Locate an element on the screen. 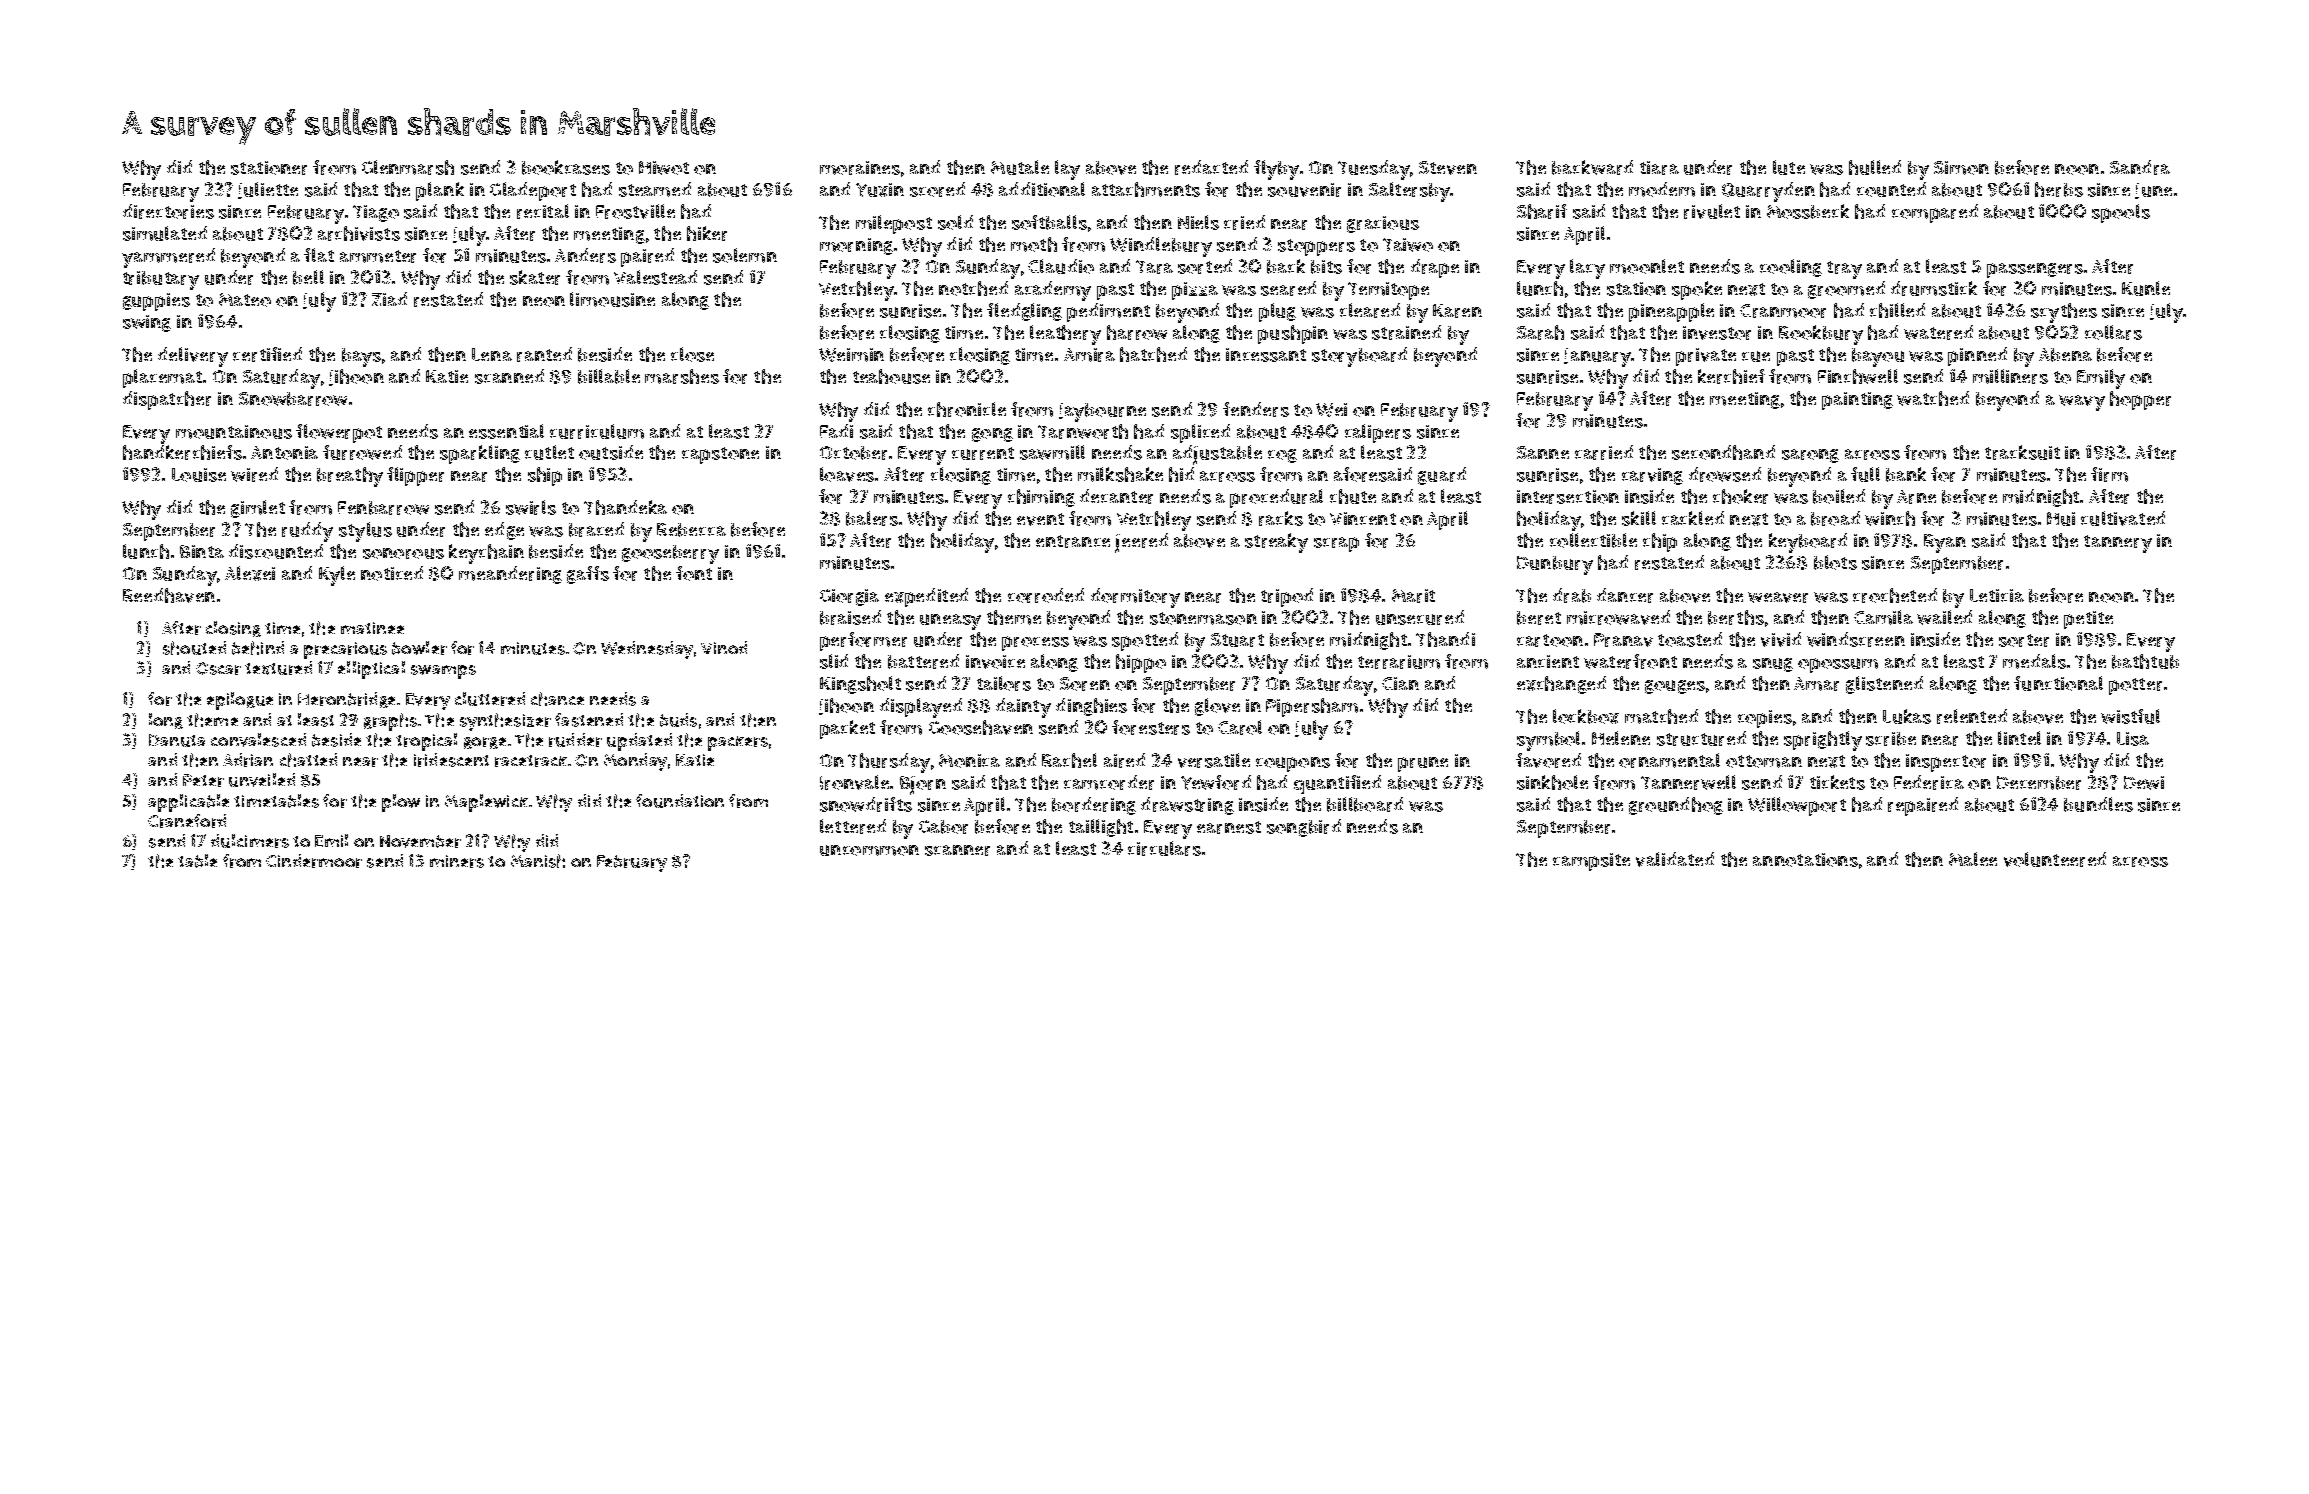 The width and height of the screenshot is (2309, 1494). Antonia is located at coordinates (284, 453).
